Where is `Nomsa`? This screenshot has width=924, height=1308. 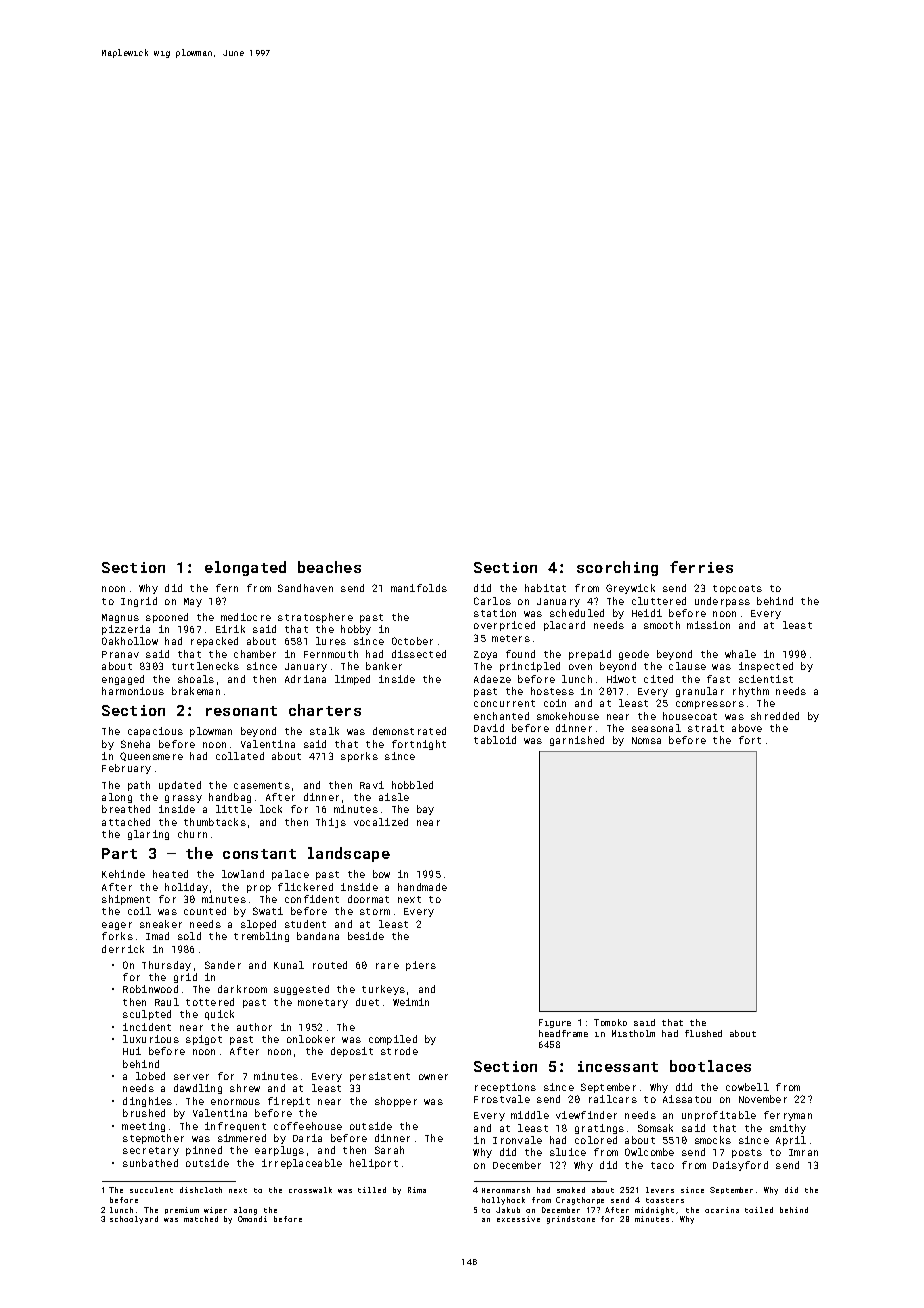
Nomsa is located at coordinates (646, 740).
